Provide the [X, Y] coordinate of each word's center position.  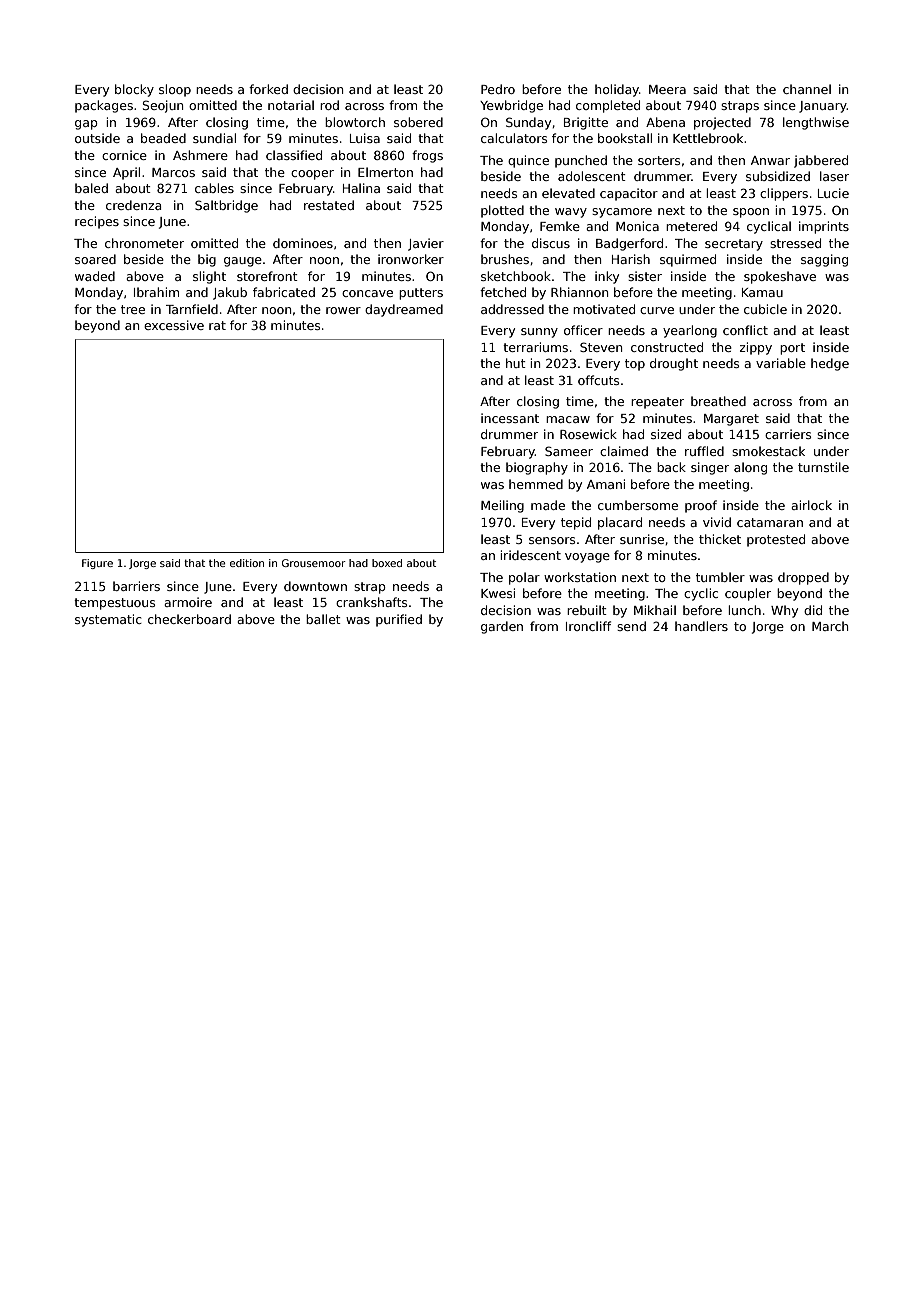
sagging [824, 260]
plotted [502, 211]
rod [329, 105]
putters [421, 294]
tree [133, 309]
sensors [552, 540]
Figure [97, 564]
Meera [667, 89]
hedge [830, 364]
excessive [174, 325]
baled [91, 188]
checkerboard [189, 619]
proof [701, 506]
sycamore [622, 213]
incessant [510, 418]
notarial [291, 105]
